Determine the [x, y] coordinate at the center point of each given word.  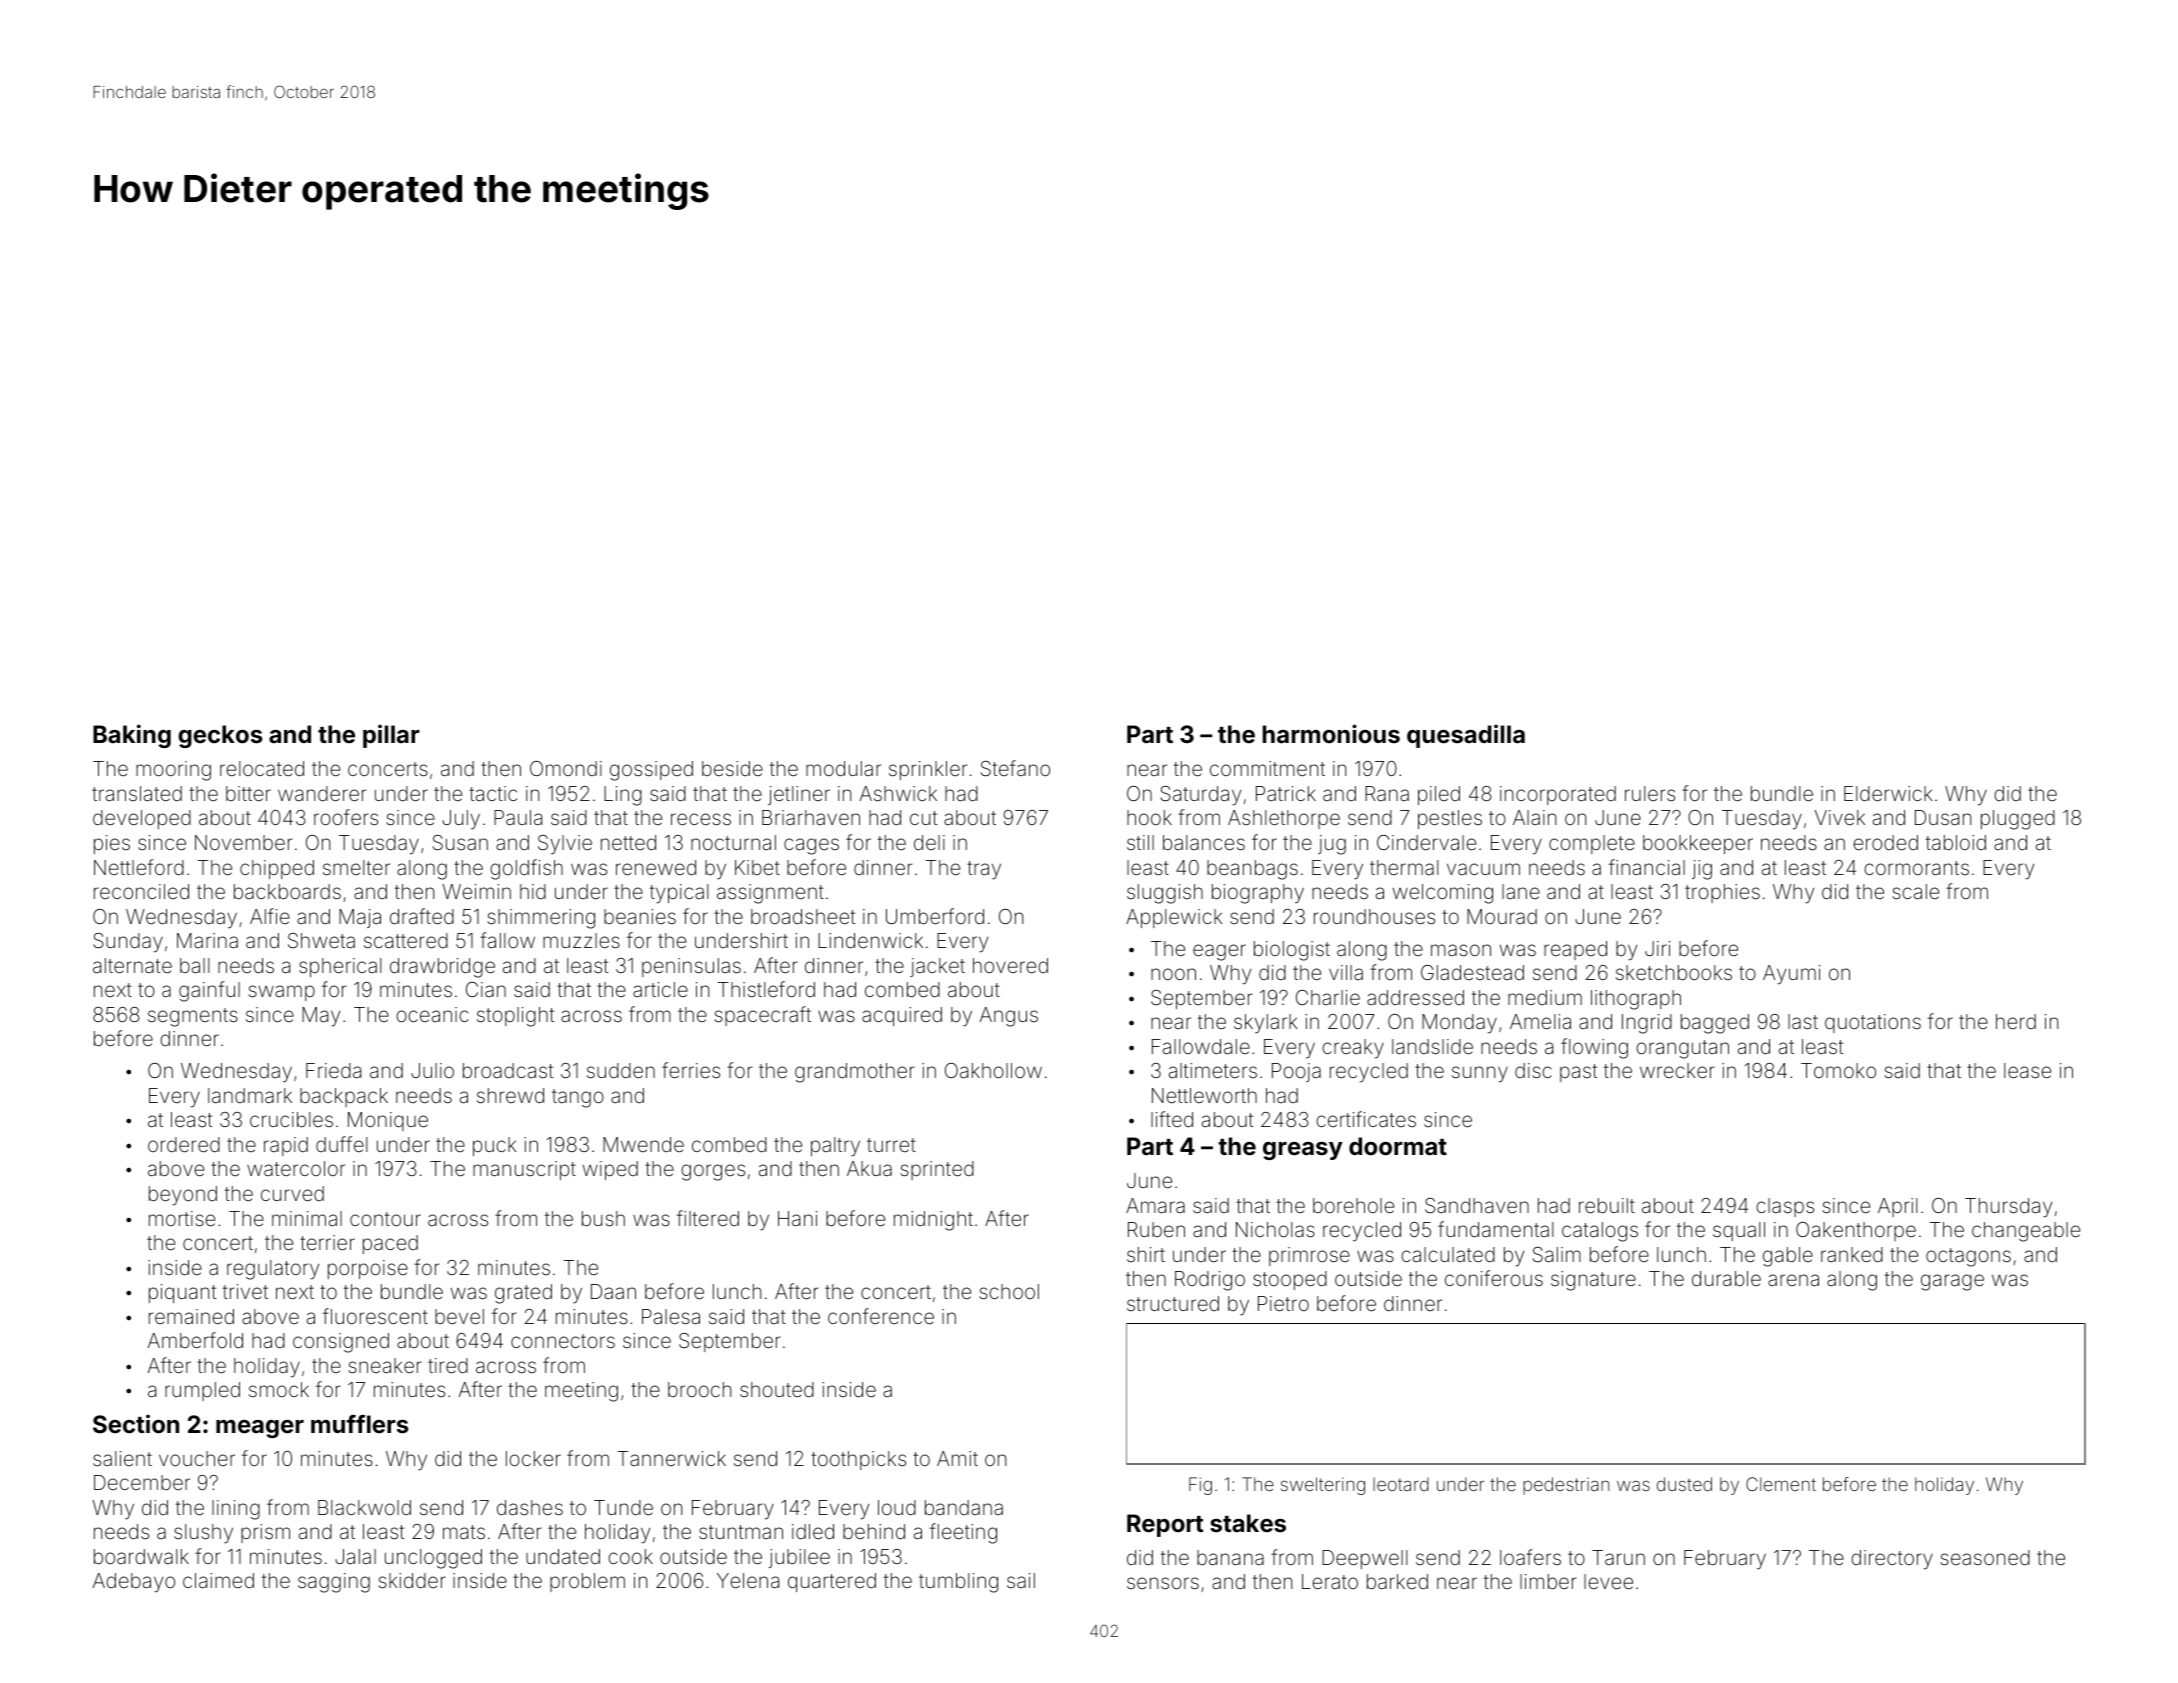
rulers [1650, 793]
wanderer [322, 793]
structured [1173, 1303]
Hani [797, 1218]
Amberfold [195, 1340]
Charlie [1328, 997]
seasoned [1985, 1557]
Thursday [2008, 1208]
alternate [132, 965]
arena [1793, 1280]
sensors [1163, 1583]
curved [292, 1193]
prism [265, 1533]
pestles [1450, 819]
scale [1915, 891]
